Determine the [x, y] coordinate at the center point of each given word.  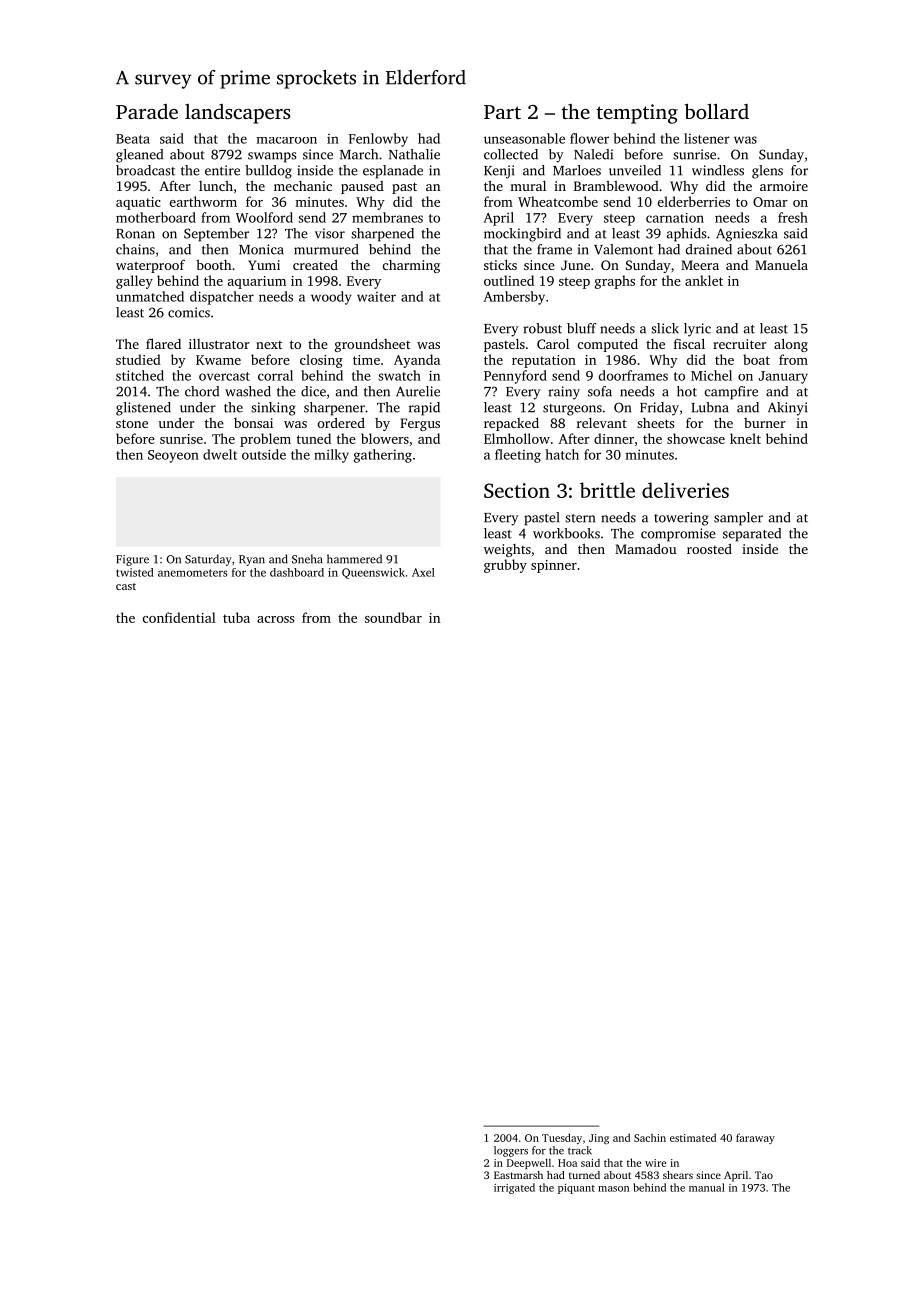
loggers [511, 1151]
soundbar [393, 617]
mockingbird [522, 235]
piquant [576, 1189]
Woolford [264, 217]
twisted [135, 572]
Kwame [218, 360]
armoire [784, 186]
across [276, 619]
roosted [709, 549]
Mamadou [645, 549]
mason [613, 1189]
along [791, 345]
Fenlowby [378, 140]
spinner [554, 566]
